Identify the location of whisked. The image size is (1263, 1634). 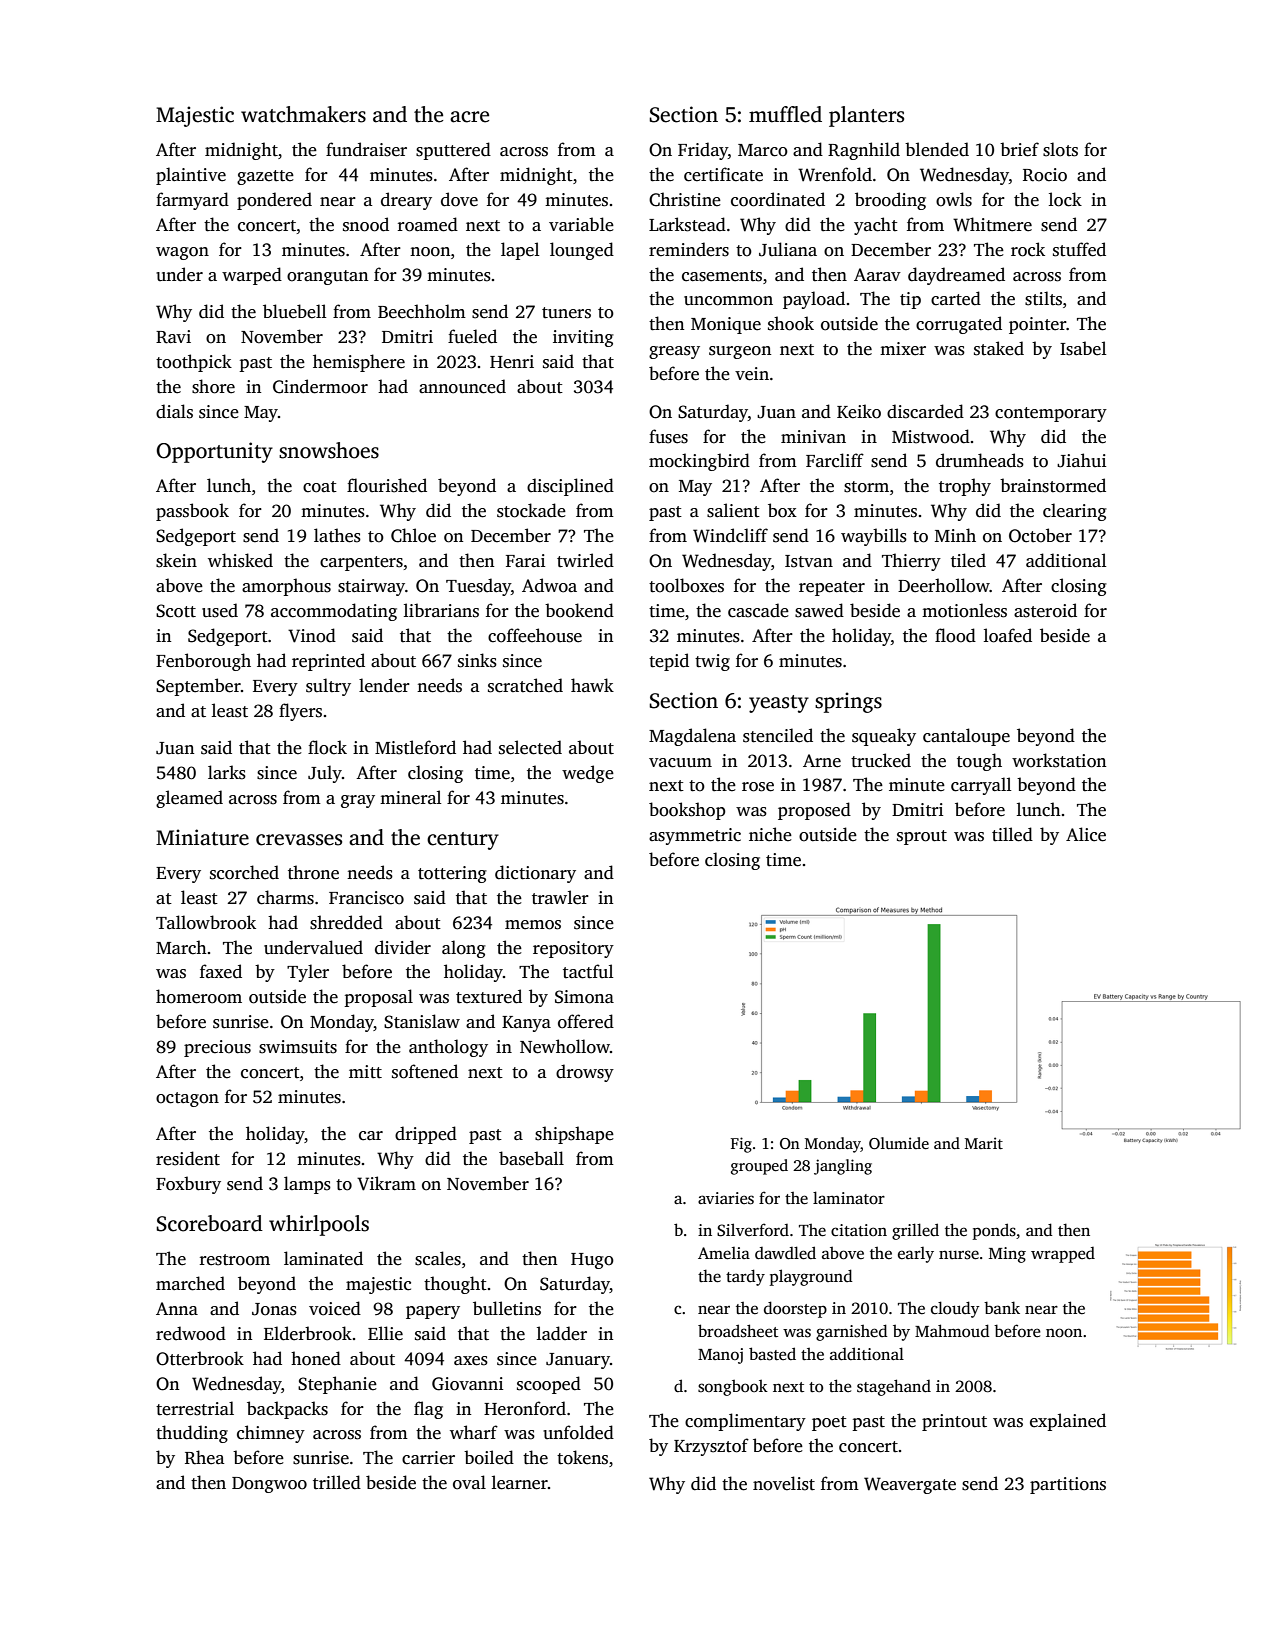
(240, 560).
